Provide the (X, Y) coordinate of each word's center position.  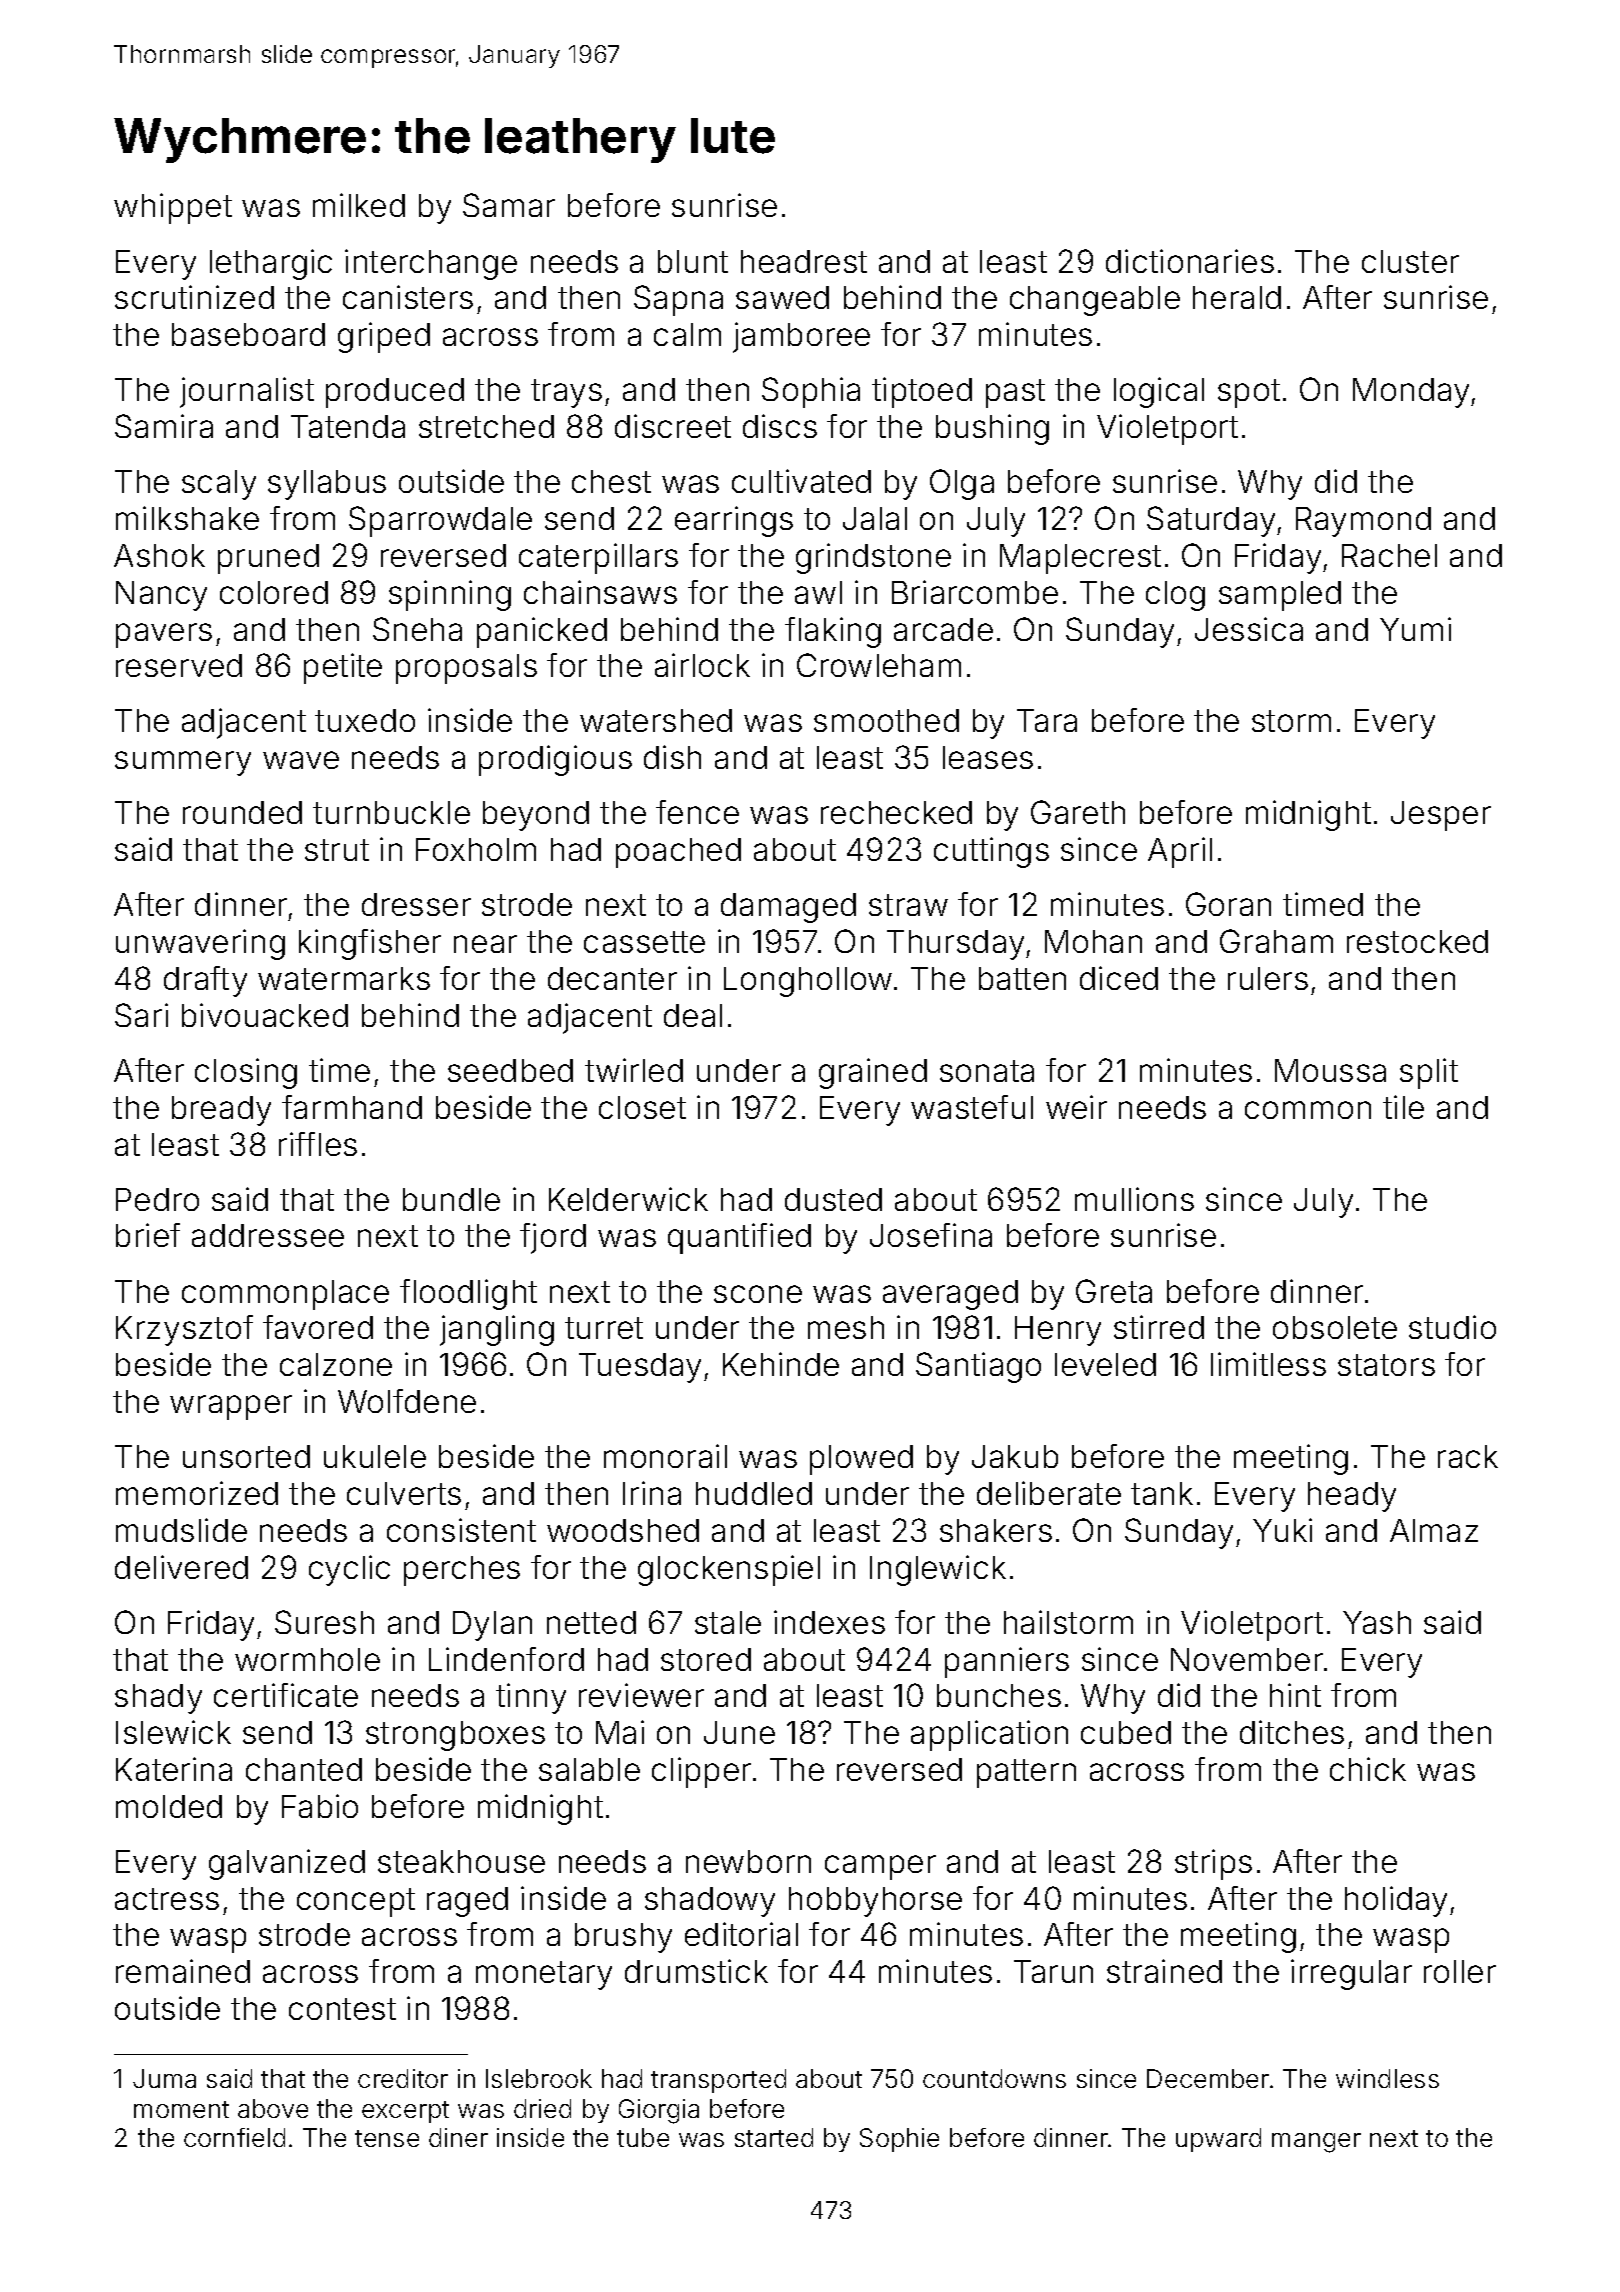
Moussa (1330, 1070)
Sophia (811, 392)
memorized (197, 1493)
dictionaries (1190, 261)
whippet (173, 208)
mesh (846, 1327)
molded (169, 1806)
